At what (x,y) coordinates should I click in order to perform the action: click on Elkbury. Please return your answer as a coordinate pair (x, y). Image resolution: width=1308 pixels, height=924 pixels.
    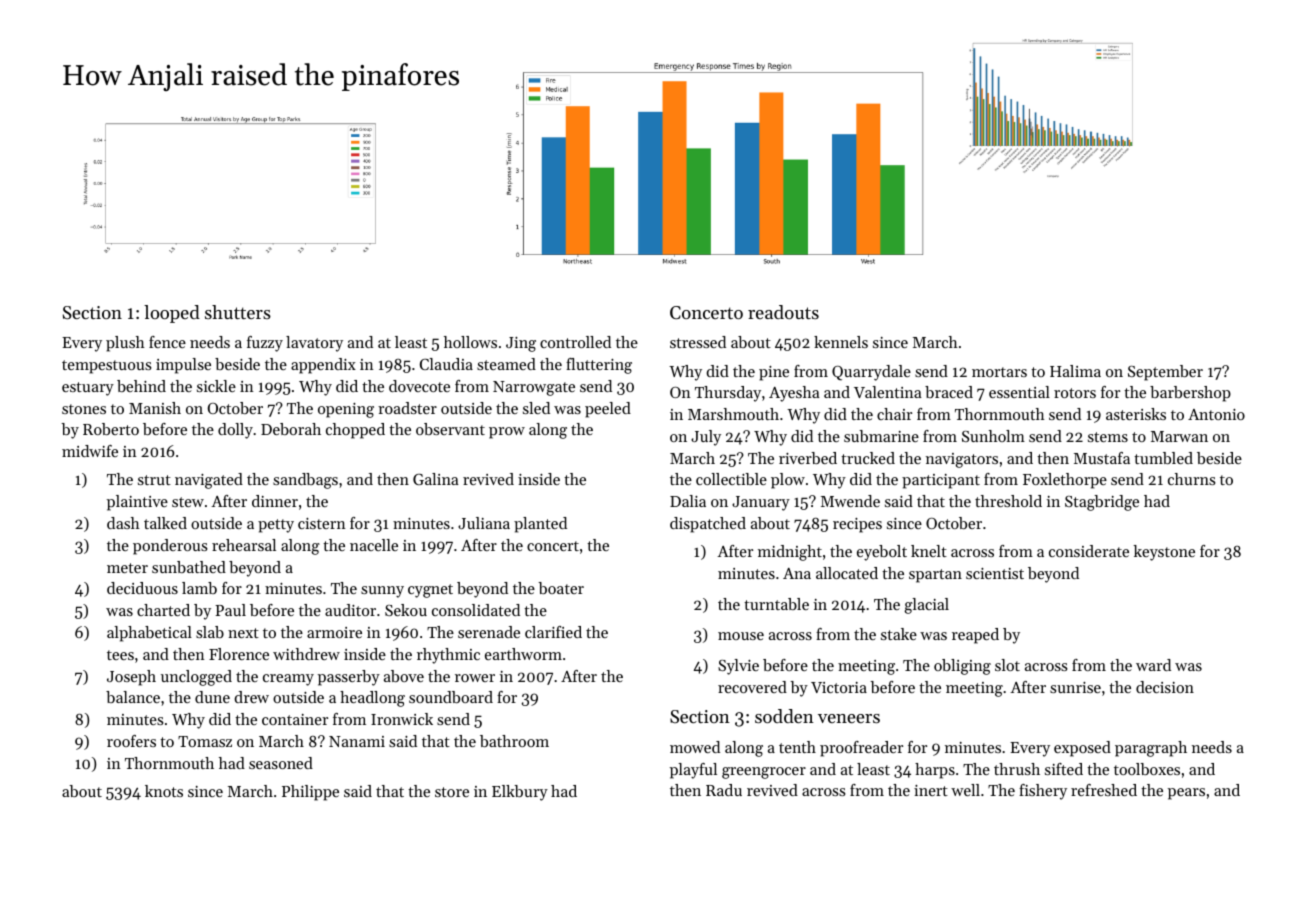
    Looking at the image, I should click on (520, 793).
